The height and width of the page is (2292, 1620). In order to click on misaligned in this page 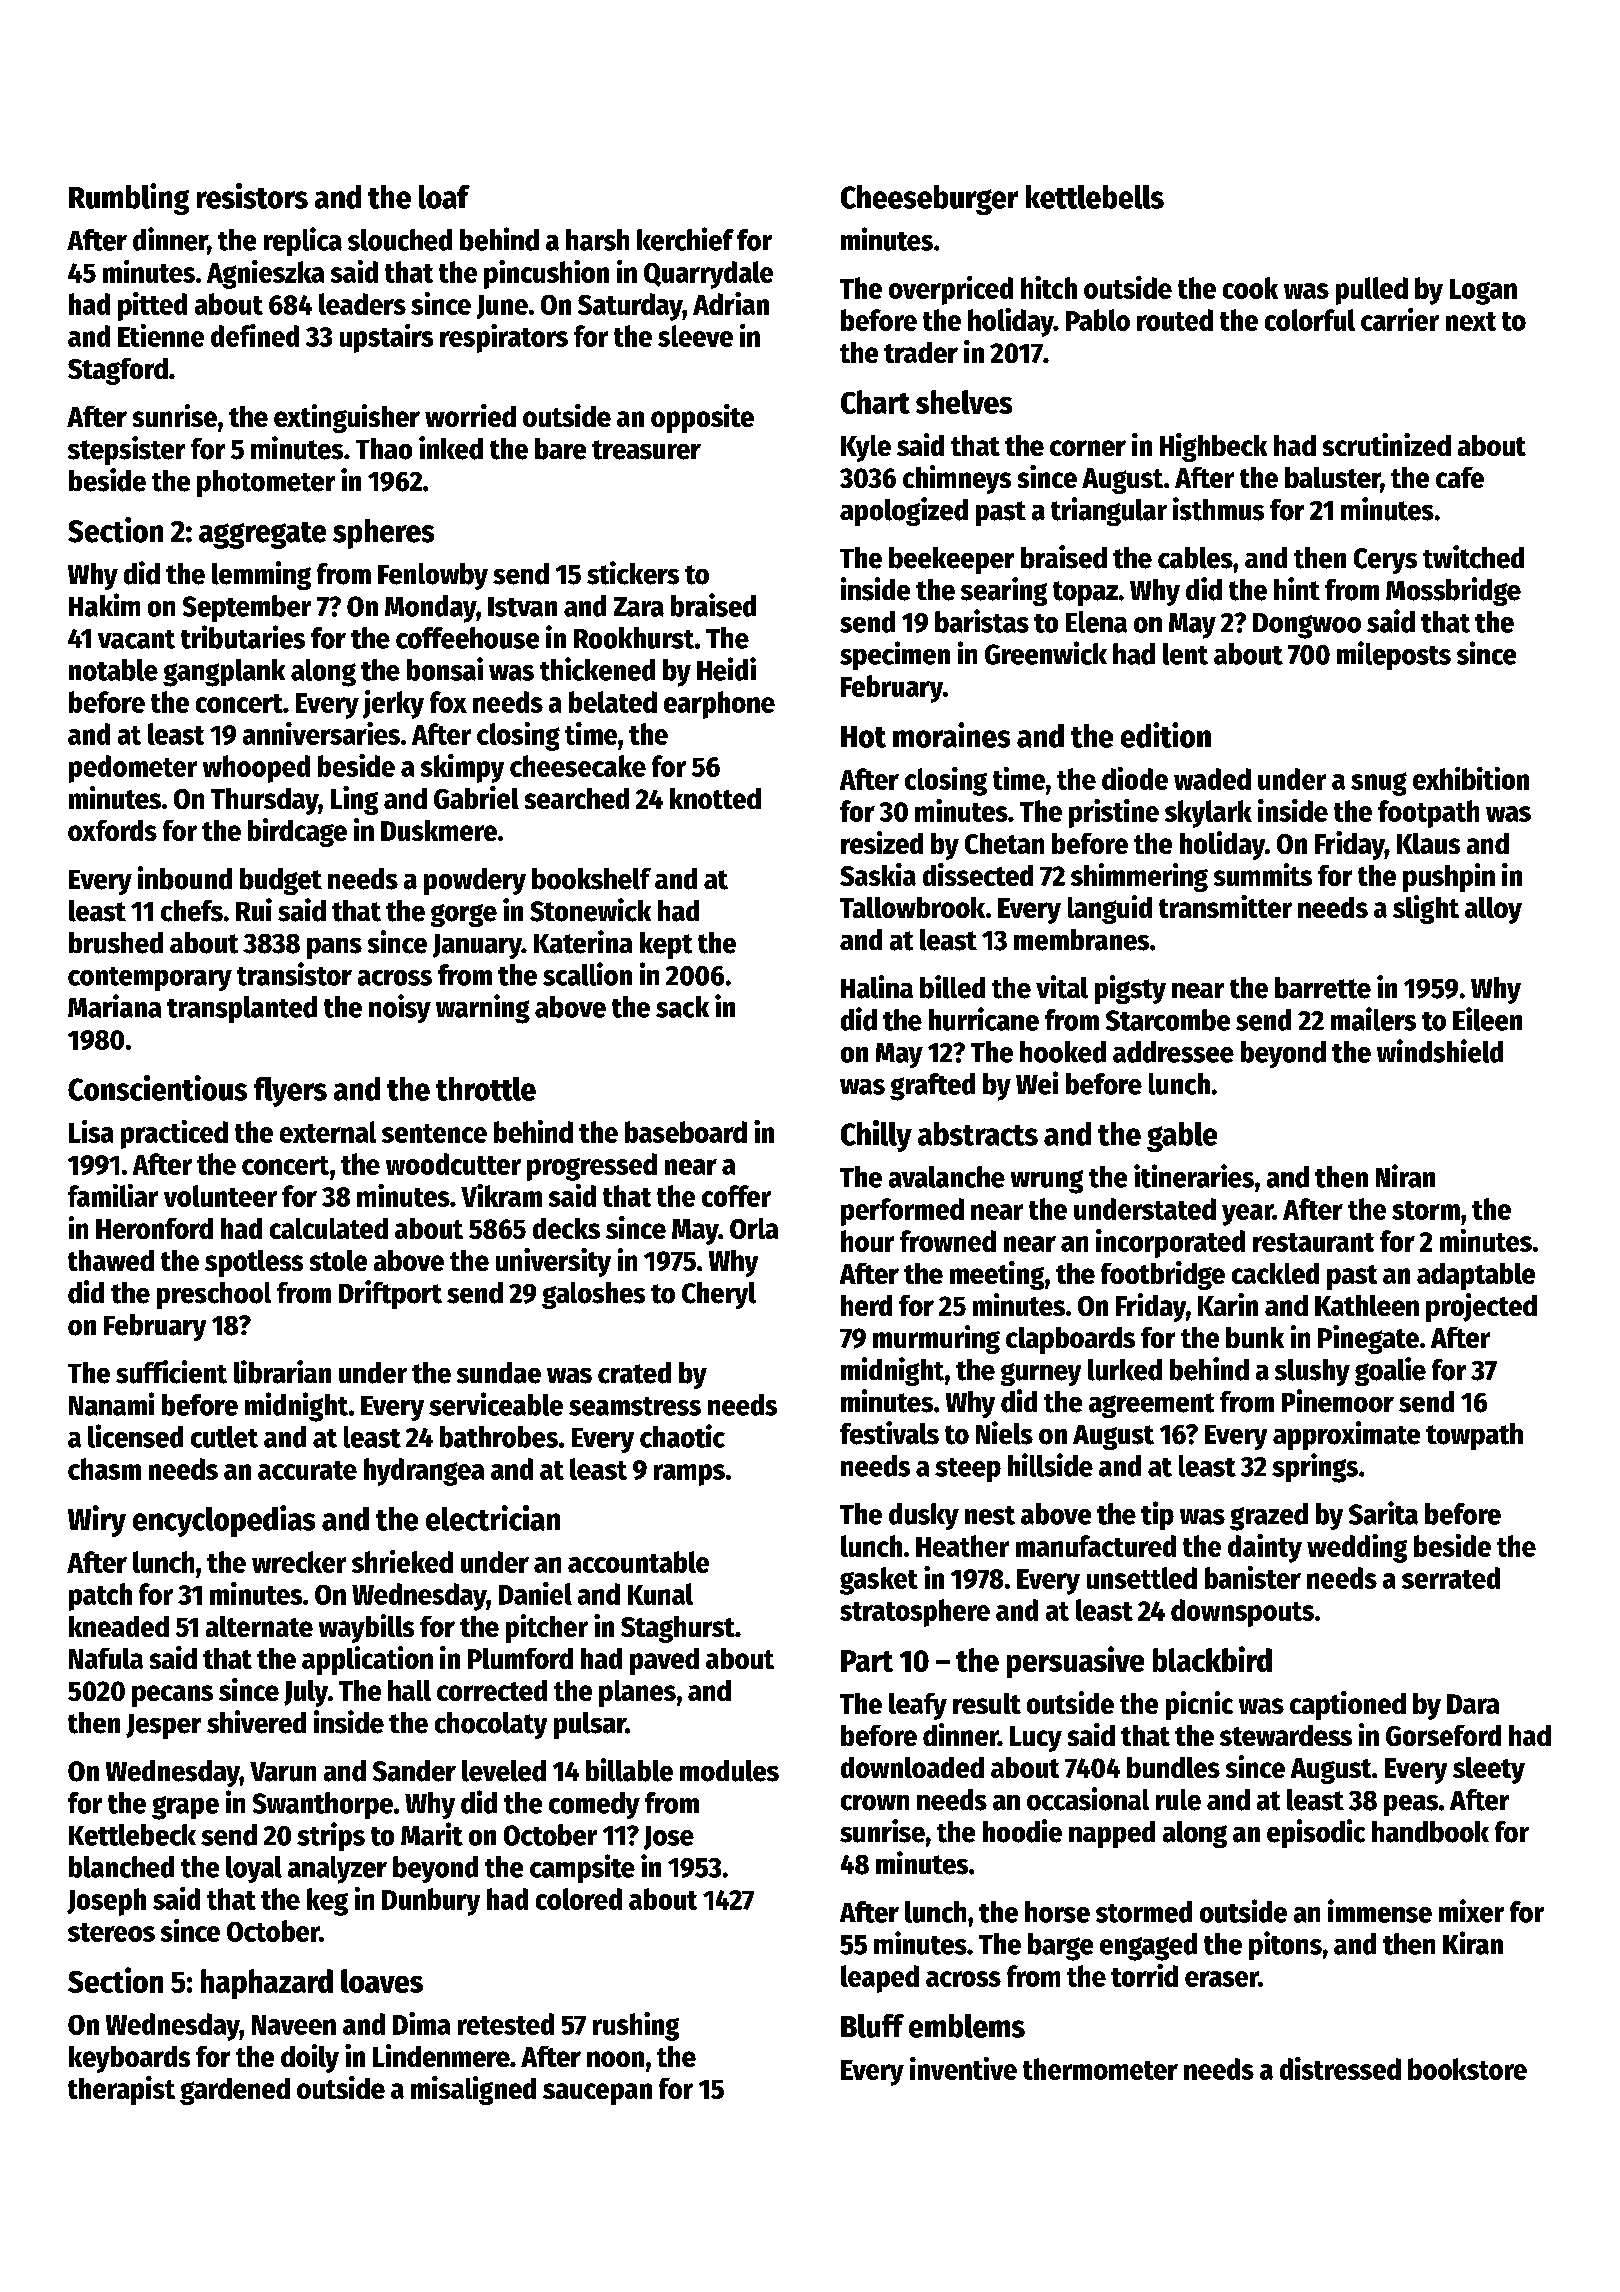, I will do `click(473, 2090)`.
